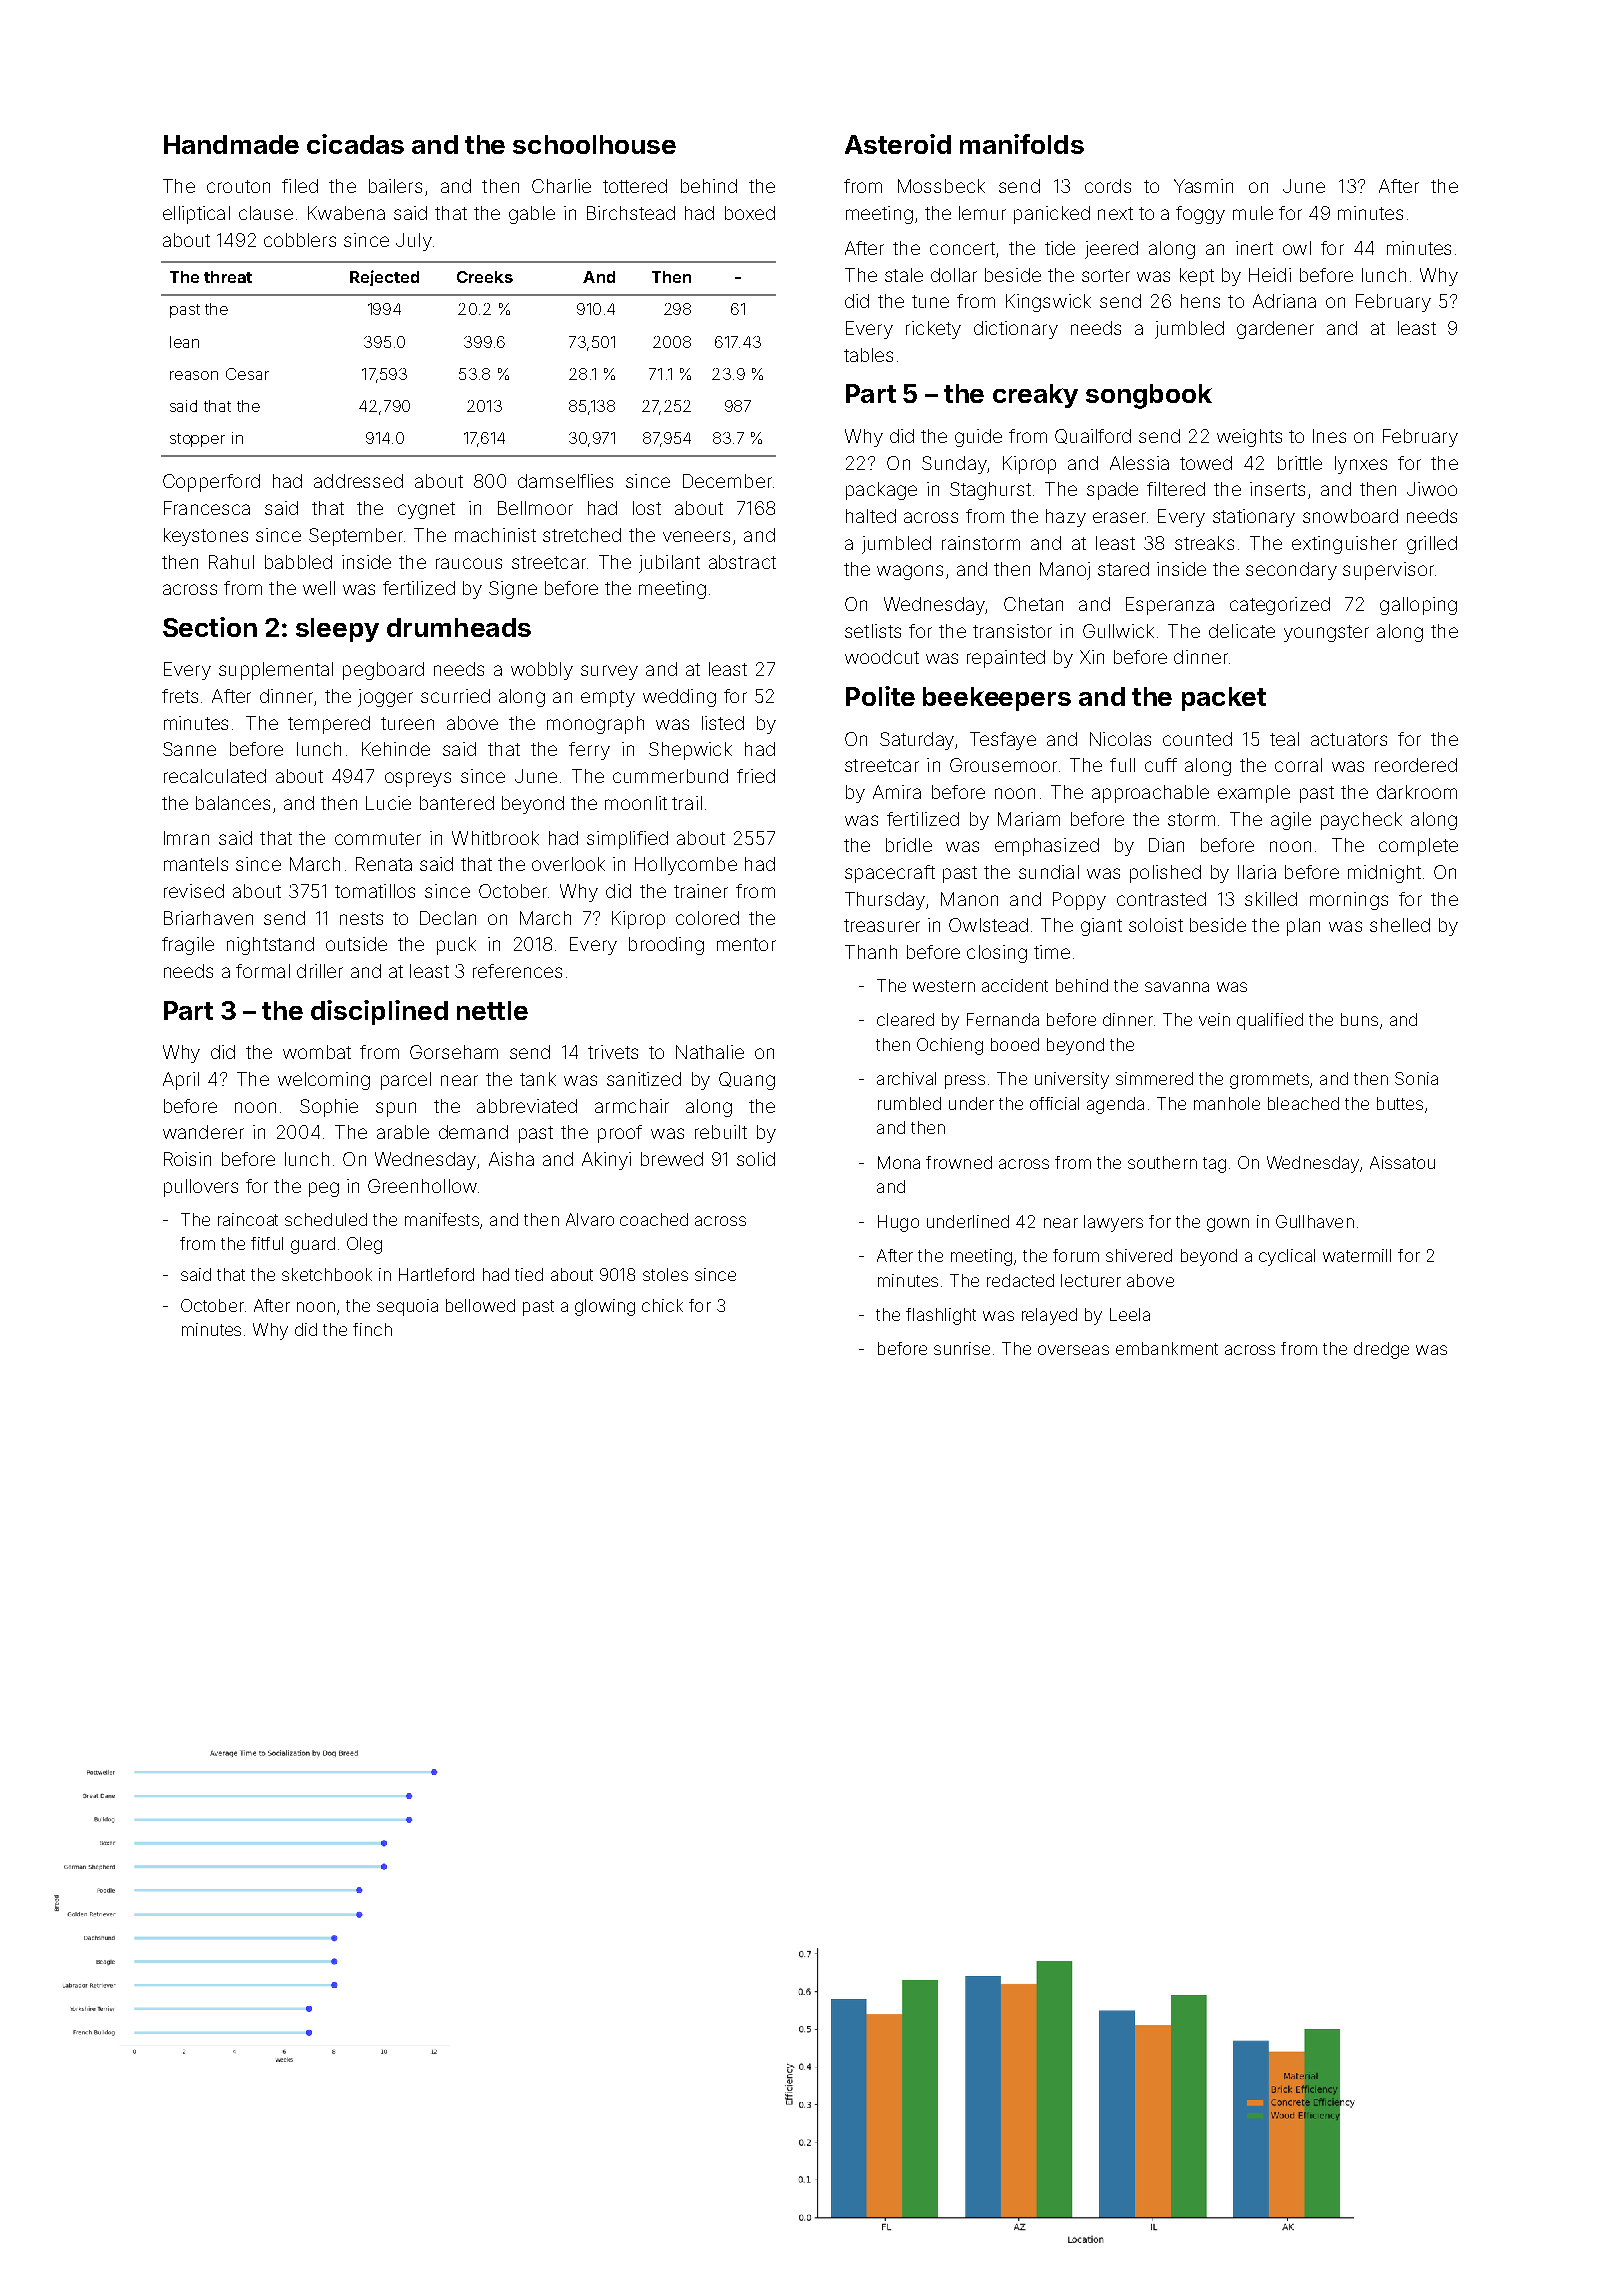 The height and width of the screenshot is (2292, 1620). I want to click on brittle, so click(1300, 463).
